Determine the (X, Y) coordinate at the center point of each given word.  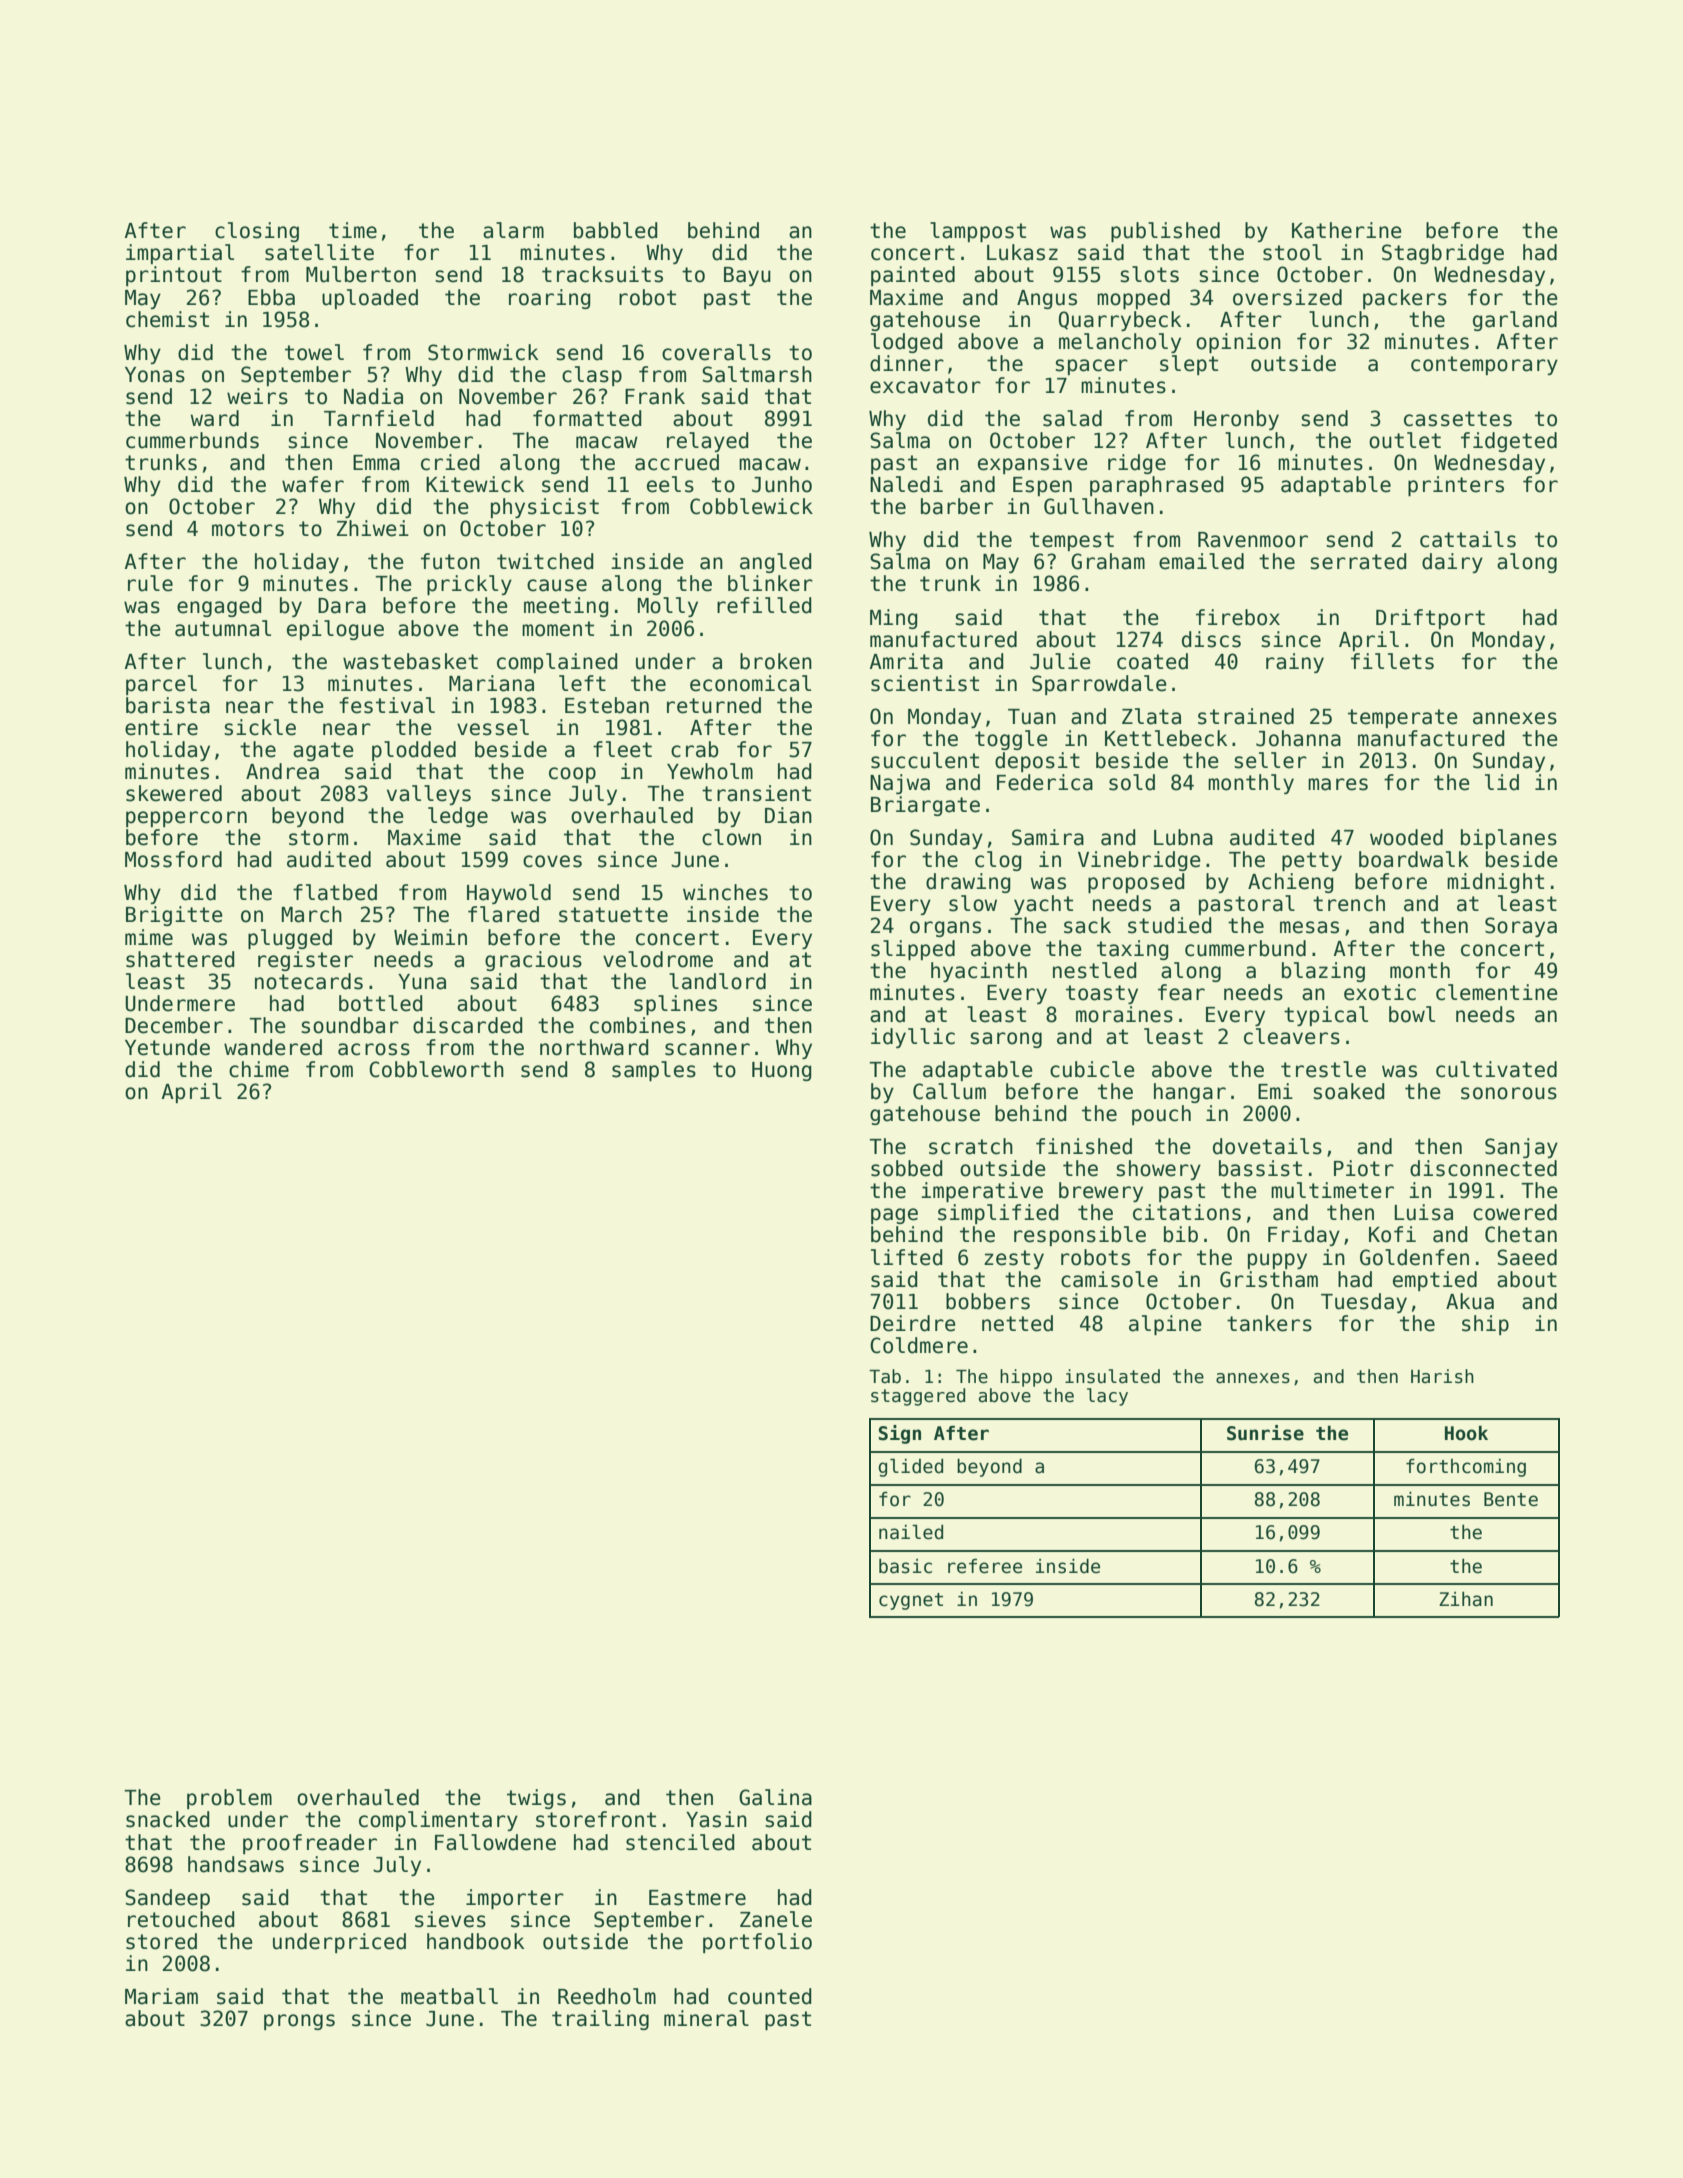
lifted (907, 1257)
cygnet (911, 1601)
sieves (450, 1919)
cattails (1468, 539)
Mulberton (361, 274)
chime (259, 1069)
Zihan (1466, 1599)
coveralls (716, 352)
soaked (1349, 1091)
